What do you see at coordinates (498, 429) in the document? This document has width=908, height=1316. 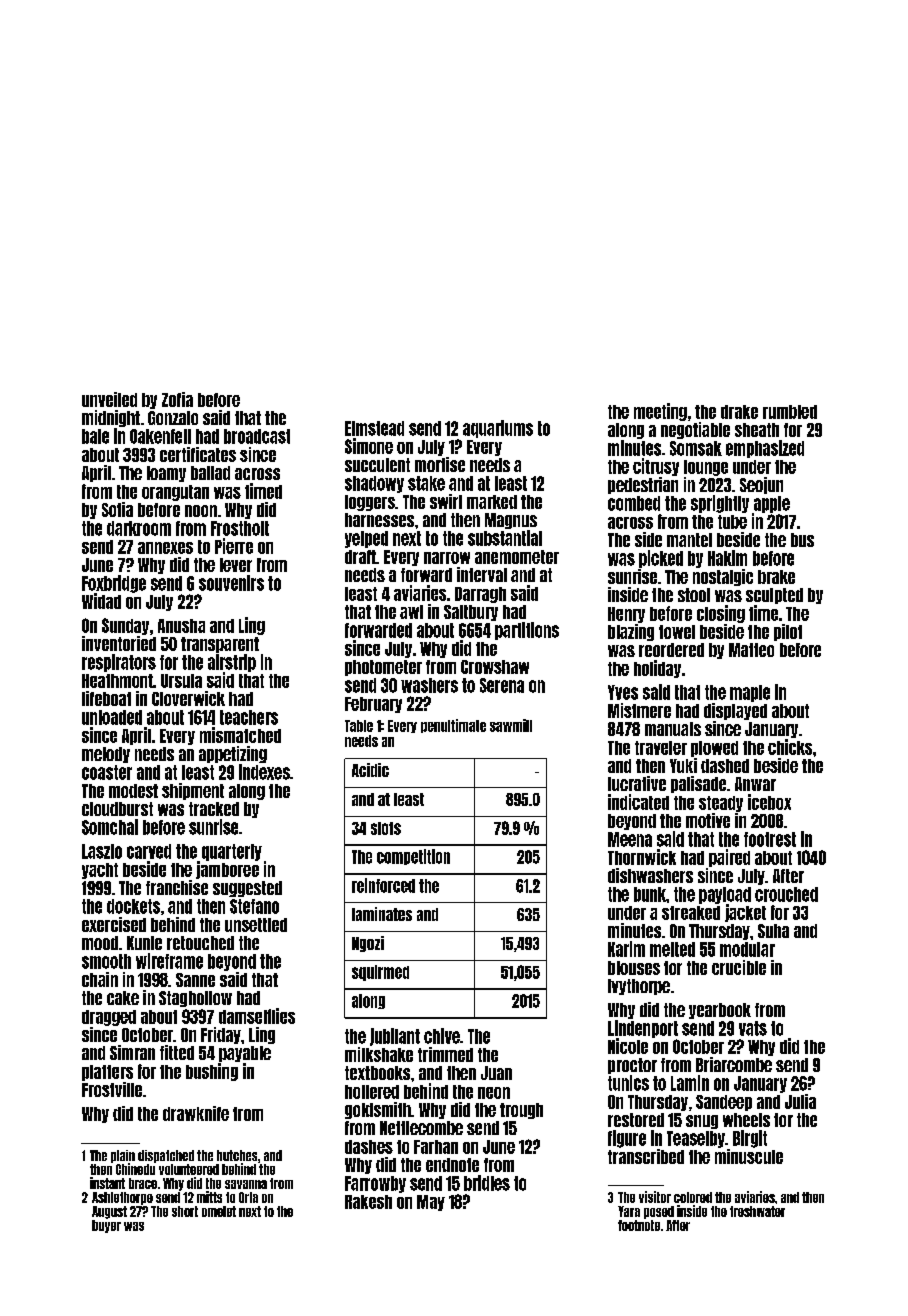 I see `aquariums` at bounding box center [498, 429].
